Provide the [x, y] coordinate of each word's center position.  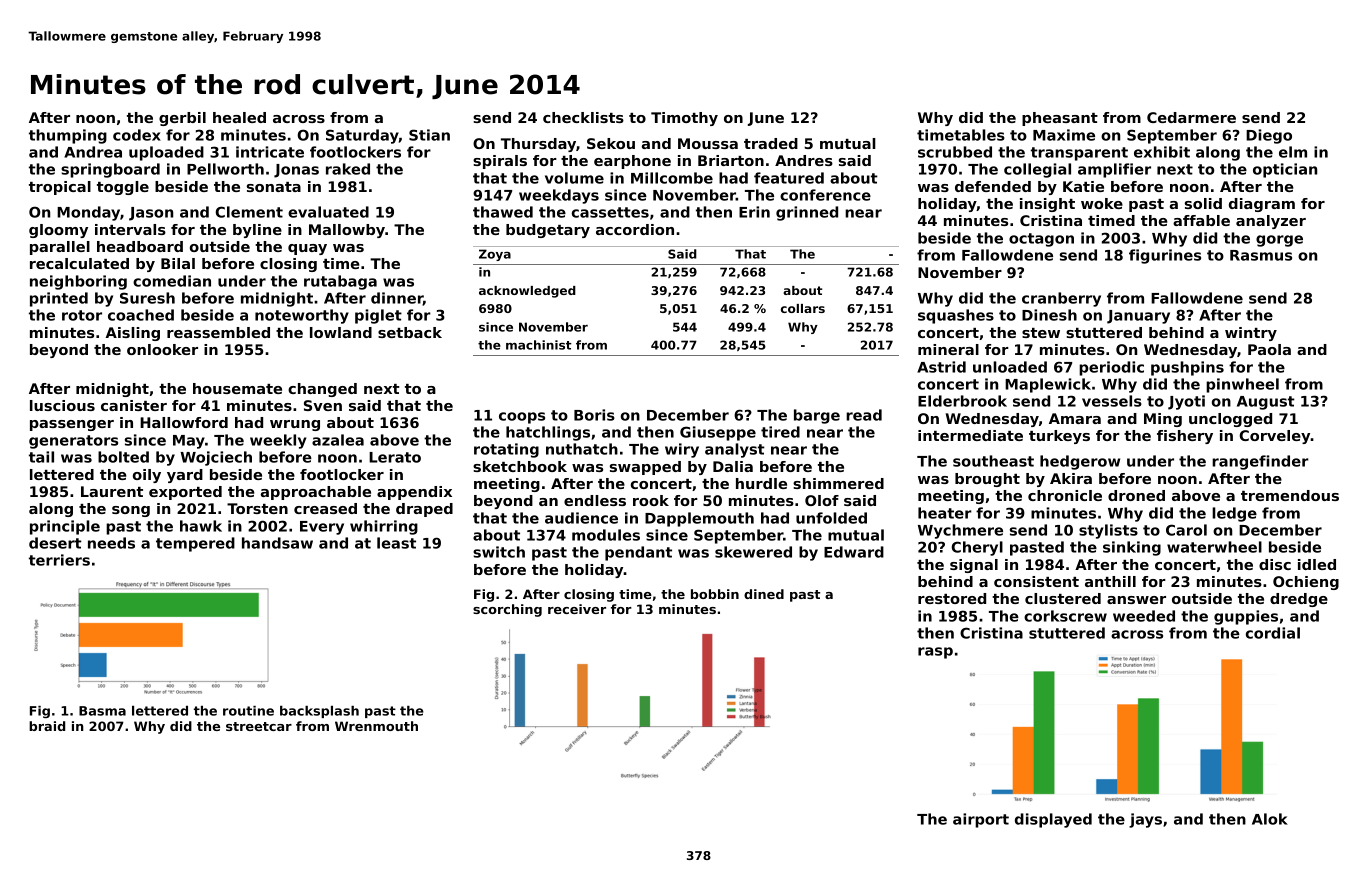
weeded [1144, 616]
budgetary [548, 231]
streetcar [259, 726]
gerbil [182, 119]
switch [499, 552]
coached [141, 315]
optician [1285, 170]
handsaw [277, 543]
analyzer [1271, 222]
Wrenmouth [376, 726]
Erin [754, 212]
